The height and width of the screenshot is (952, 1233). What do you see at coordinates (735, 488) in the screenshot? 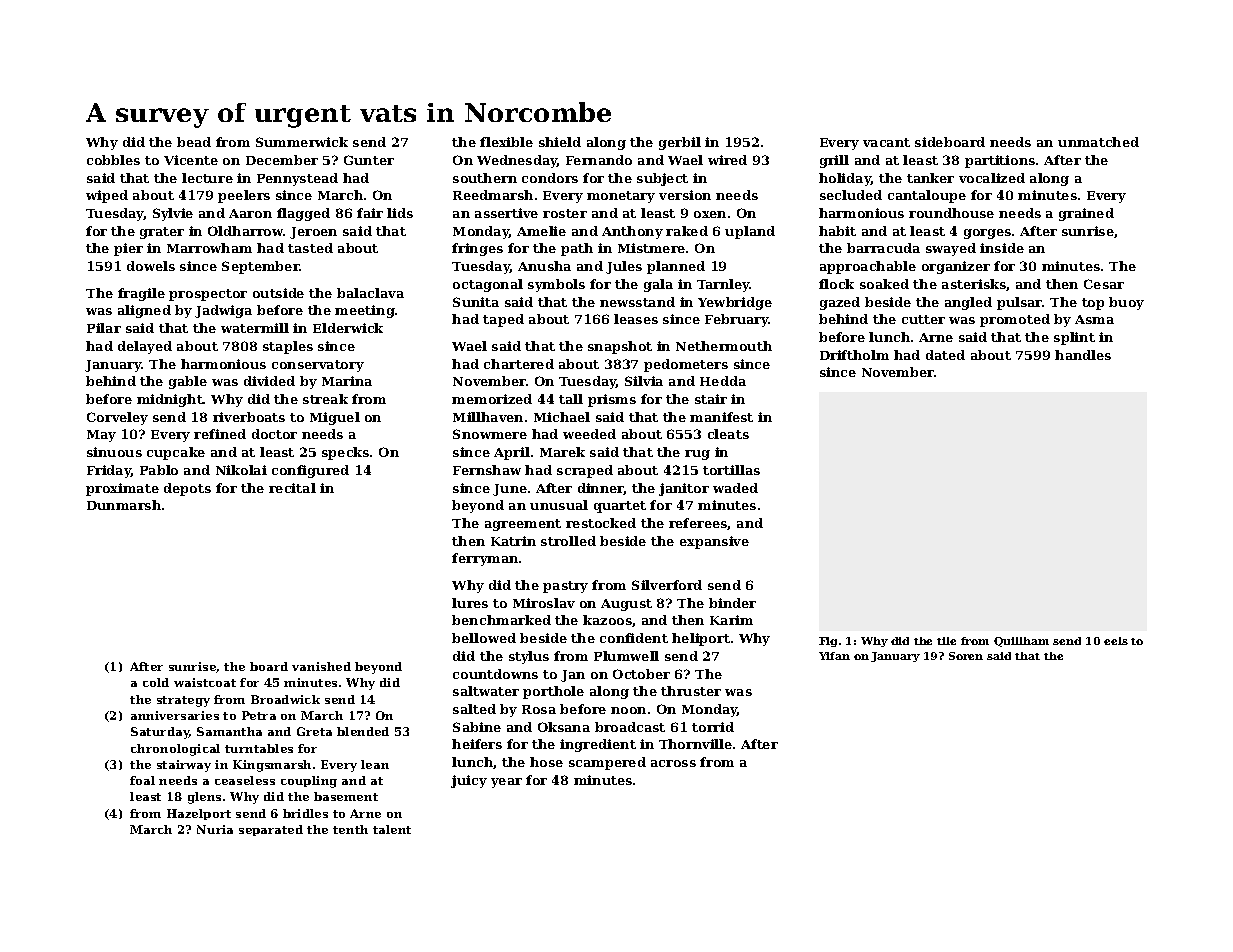
I see `waded` at bounding box center [735, 488].
